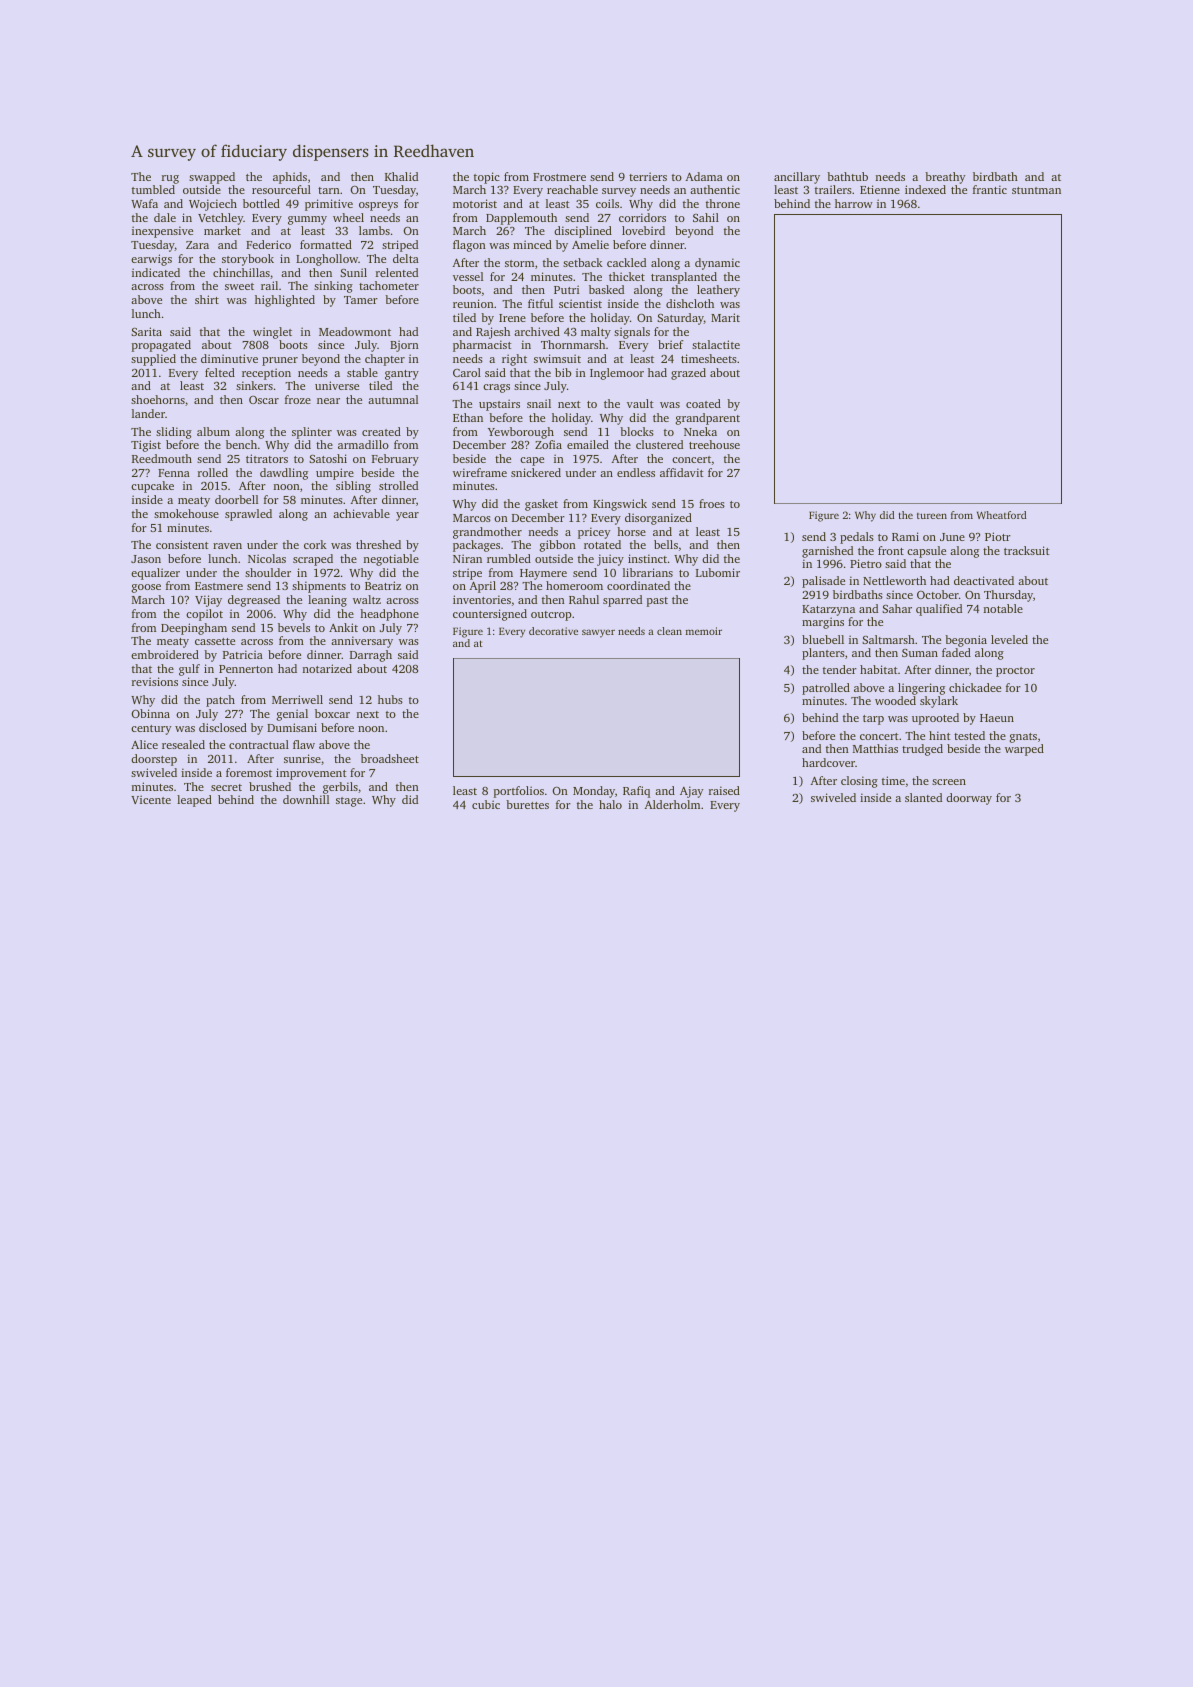  Describe the element at coordinates (725, 317) in the page. I see `Marit` at that location.
